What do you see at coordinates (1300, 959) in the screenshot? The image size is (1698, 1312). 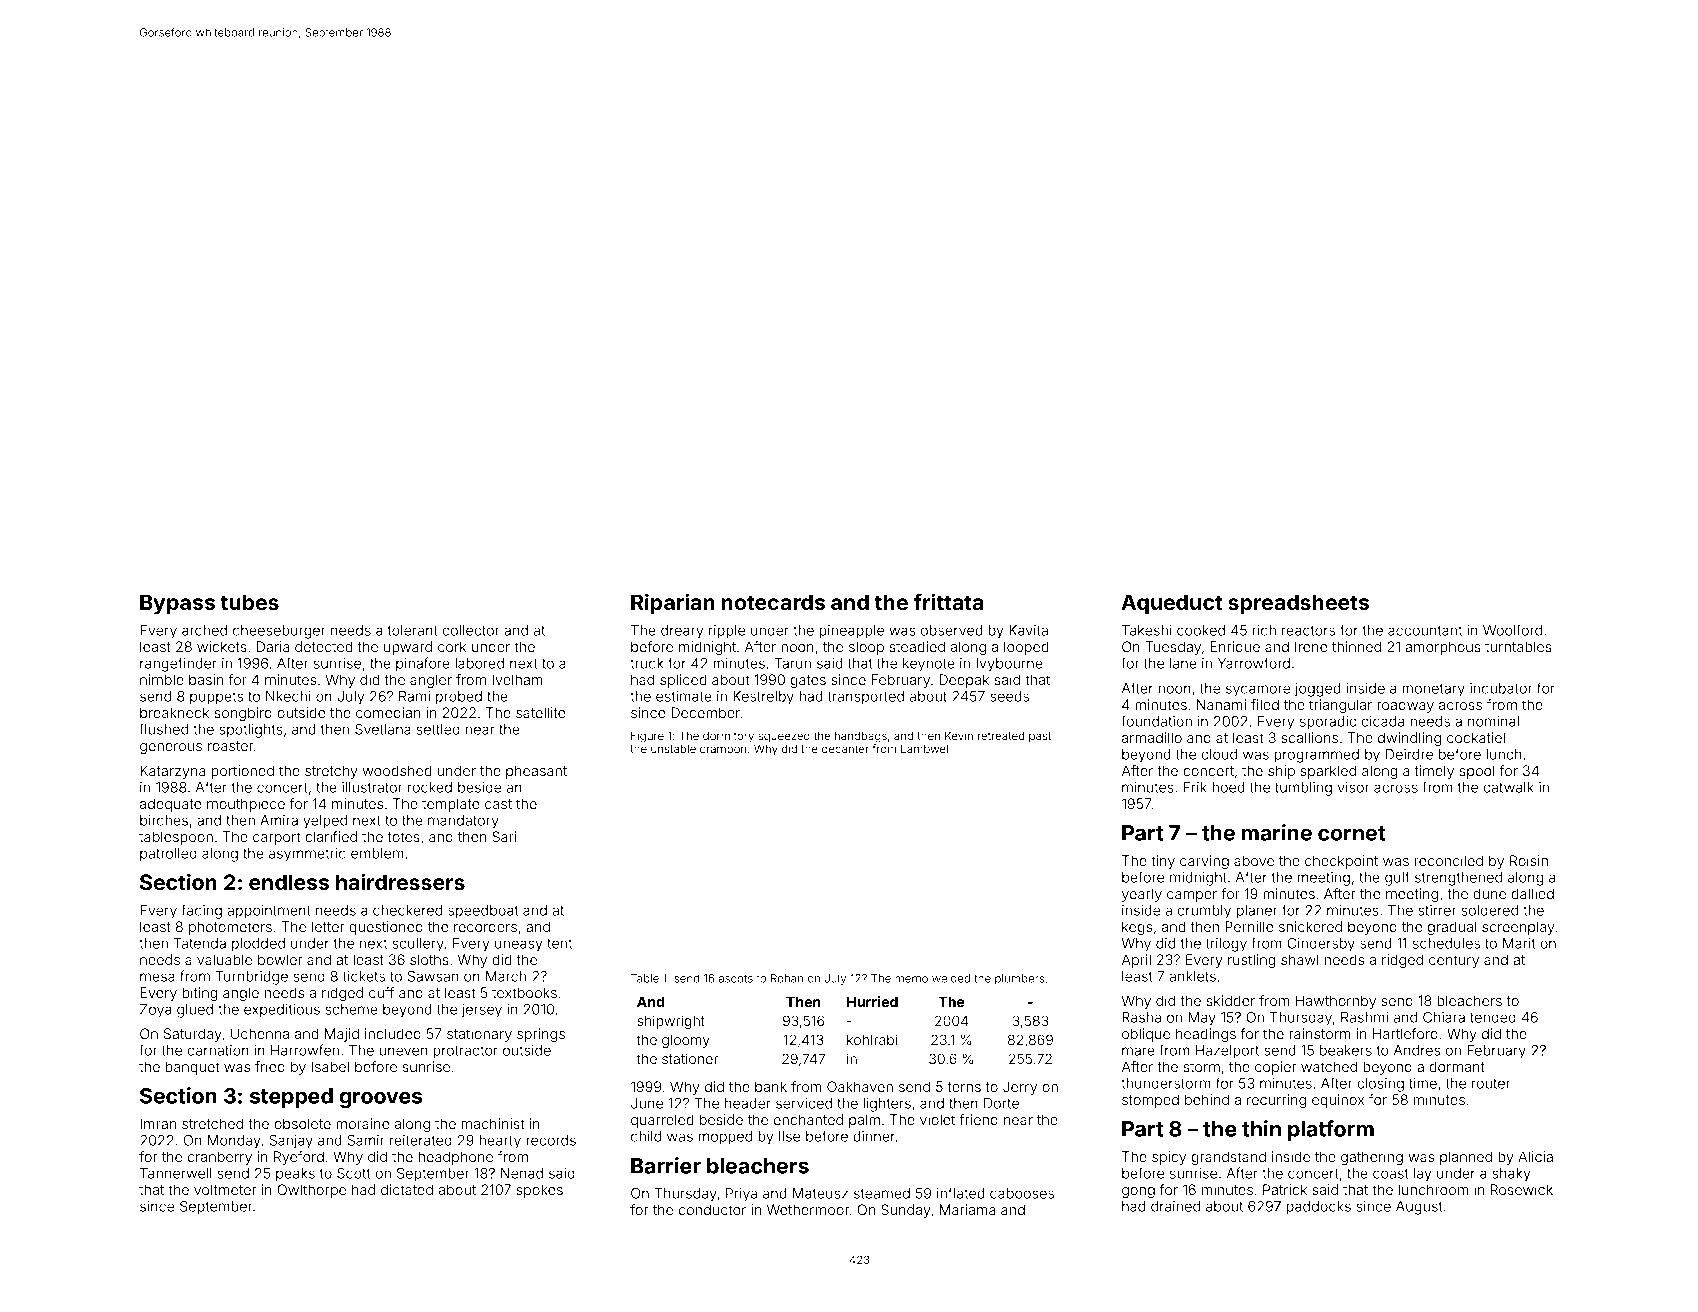 I see `shawl` at bounding box center [1300, 959].
